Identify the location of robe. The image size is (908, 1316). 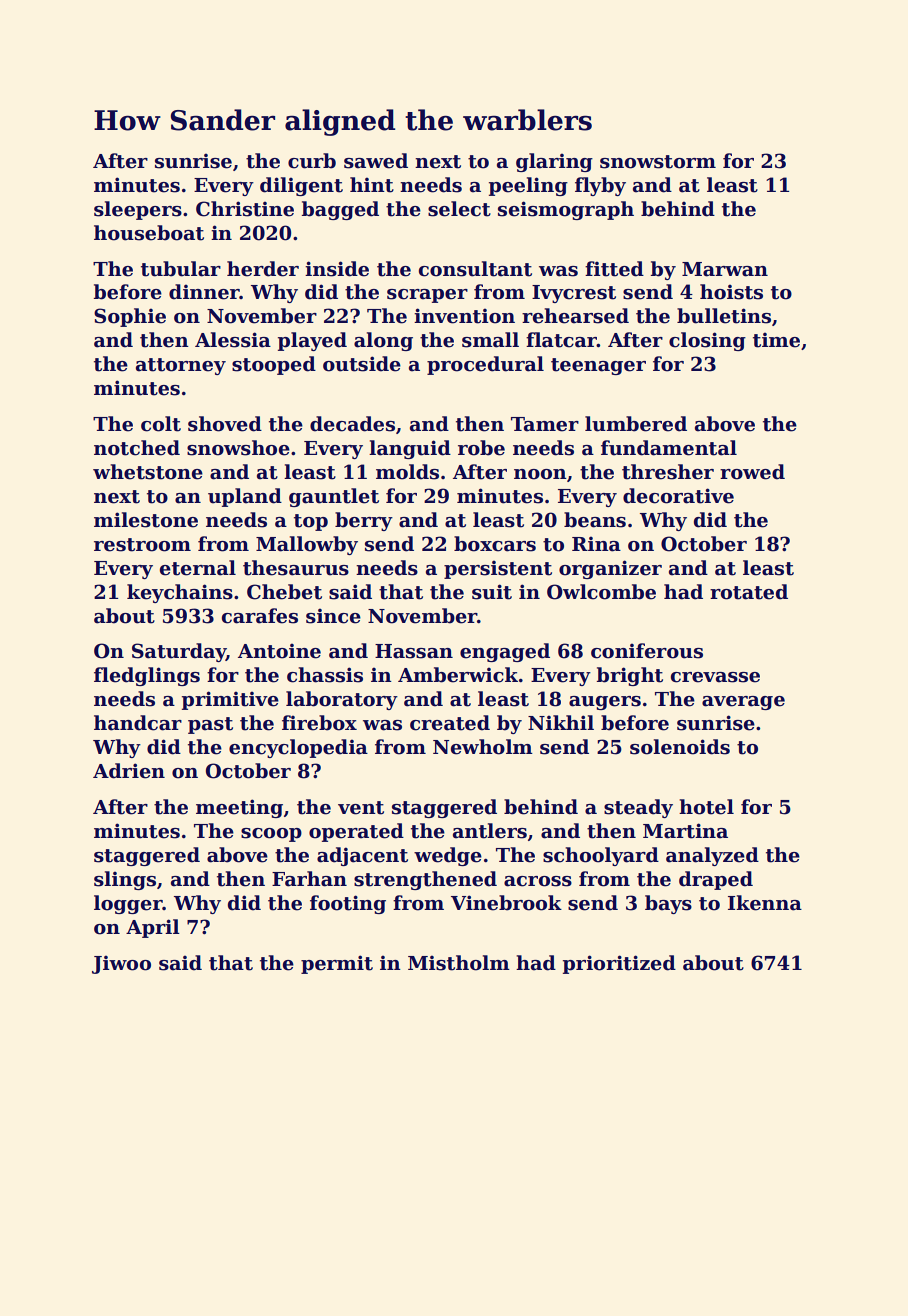
(481, 448).
